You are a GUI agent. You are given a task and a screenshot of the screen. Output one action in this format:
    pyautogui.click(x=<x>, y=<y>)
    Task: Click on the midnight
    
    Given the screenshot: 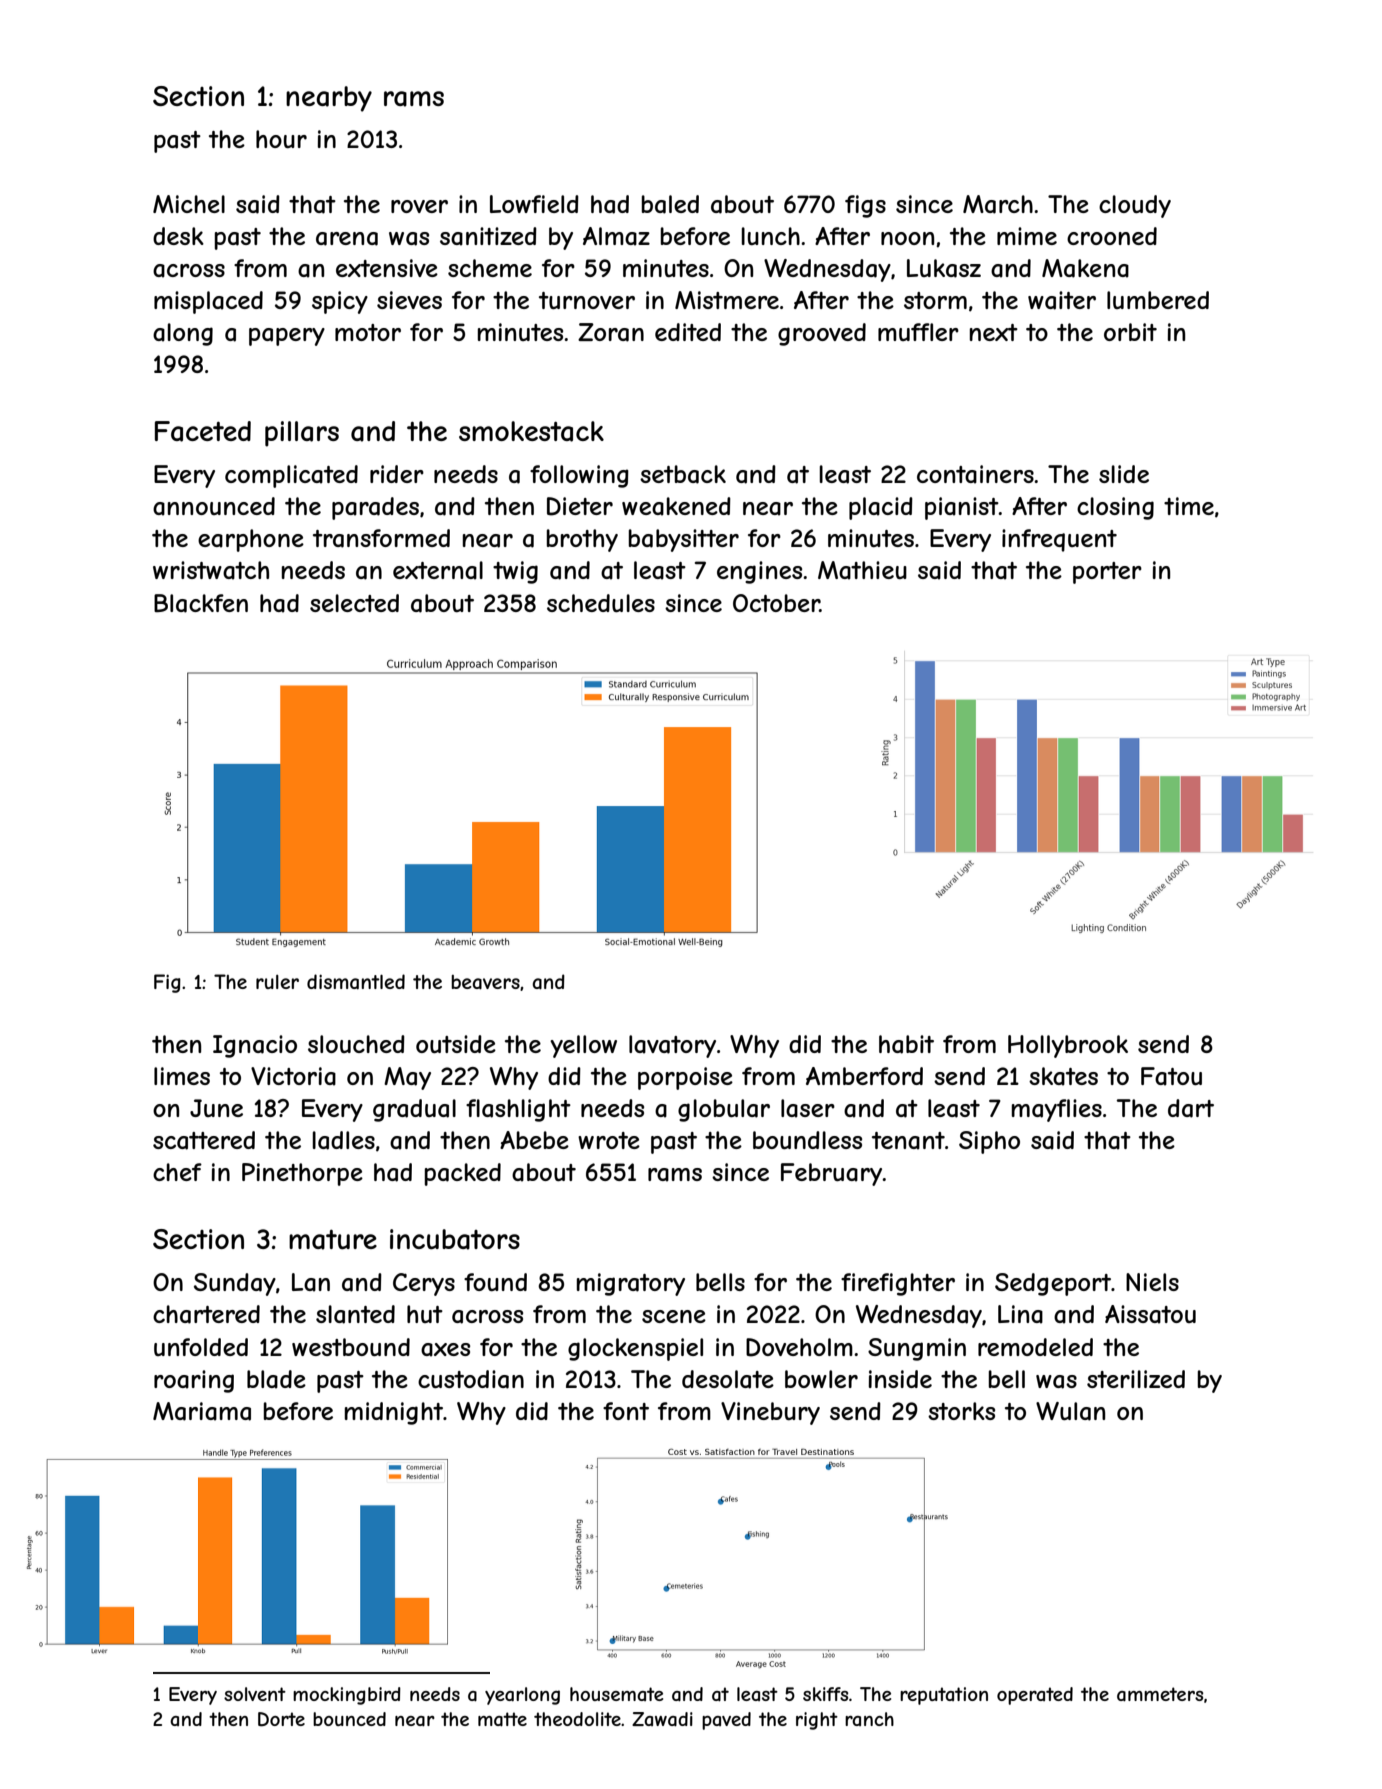 What is the action you would take?
    pyautogui.click(x=394, y=1413)
